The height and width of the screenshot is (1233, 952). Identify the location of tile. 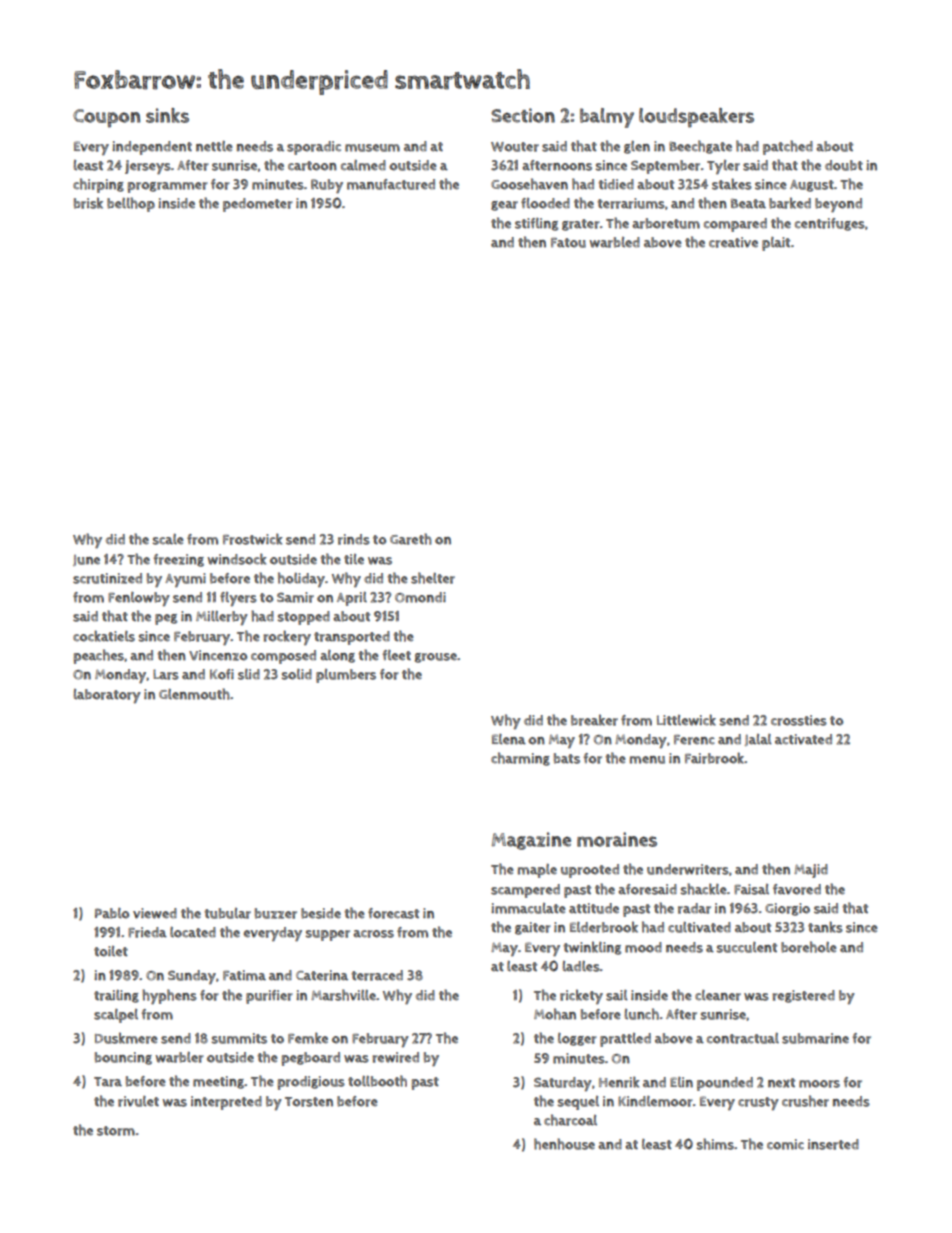
(354, 559).
